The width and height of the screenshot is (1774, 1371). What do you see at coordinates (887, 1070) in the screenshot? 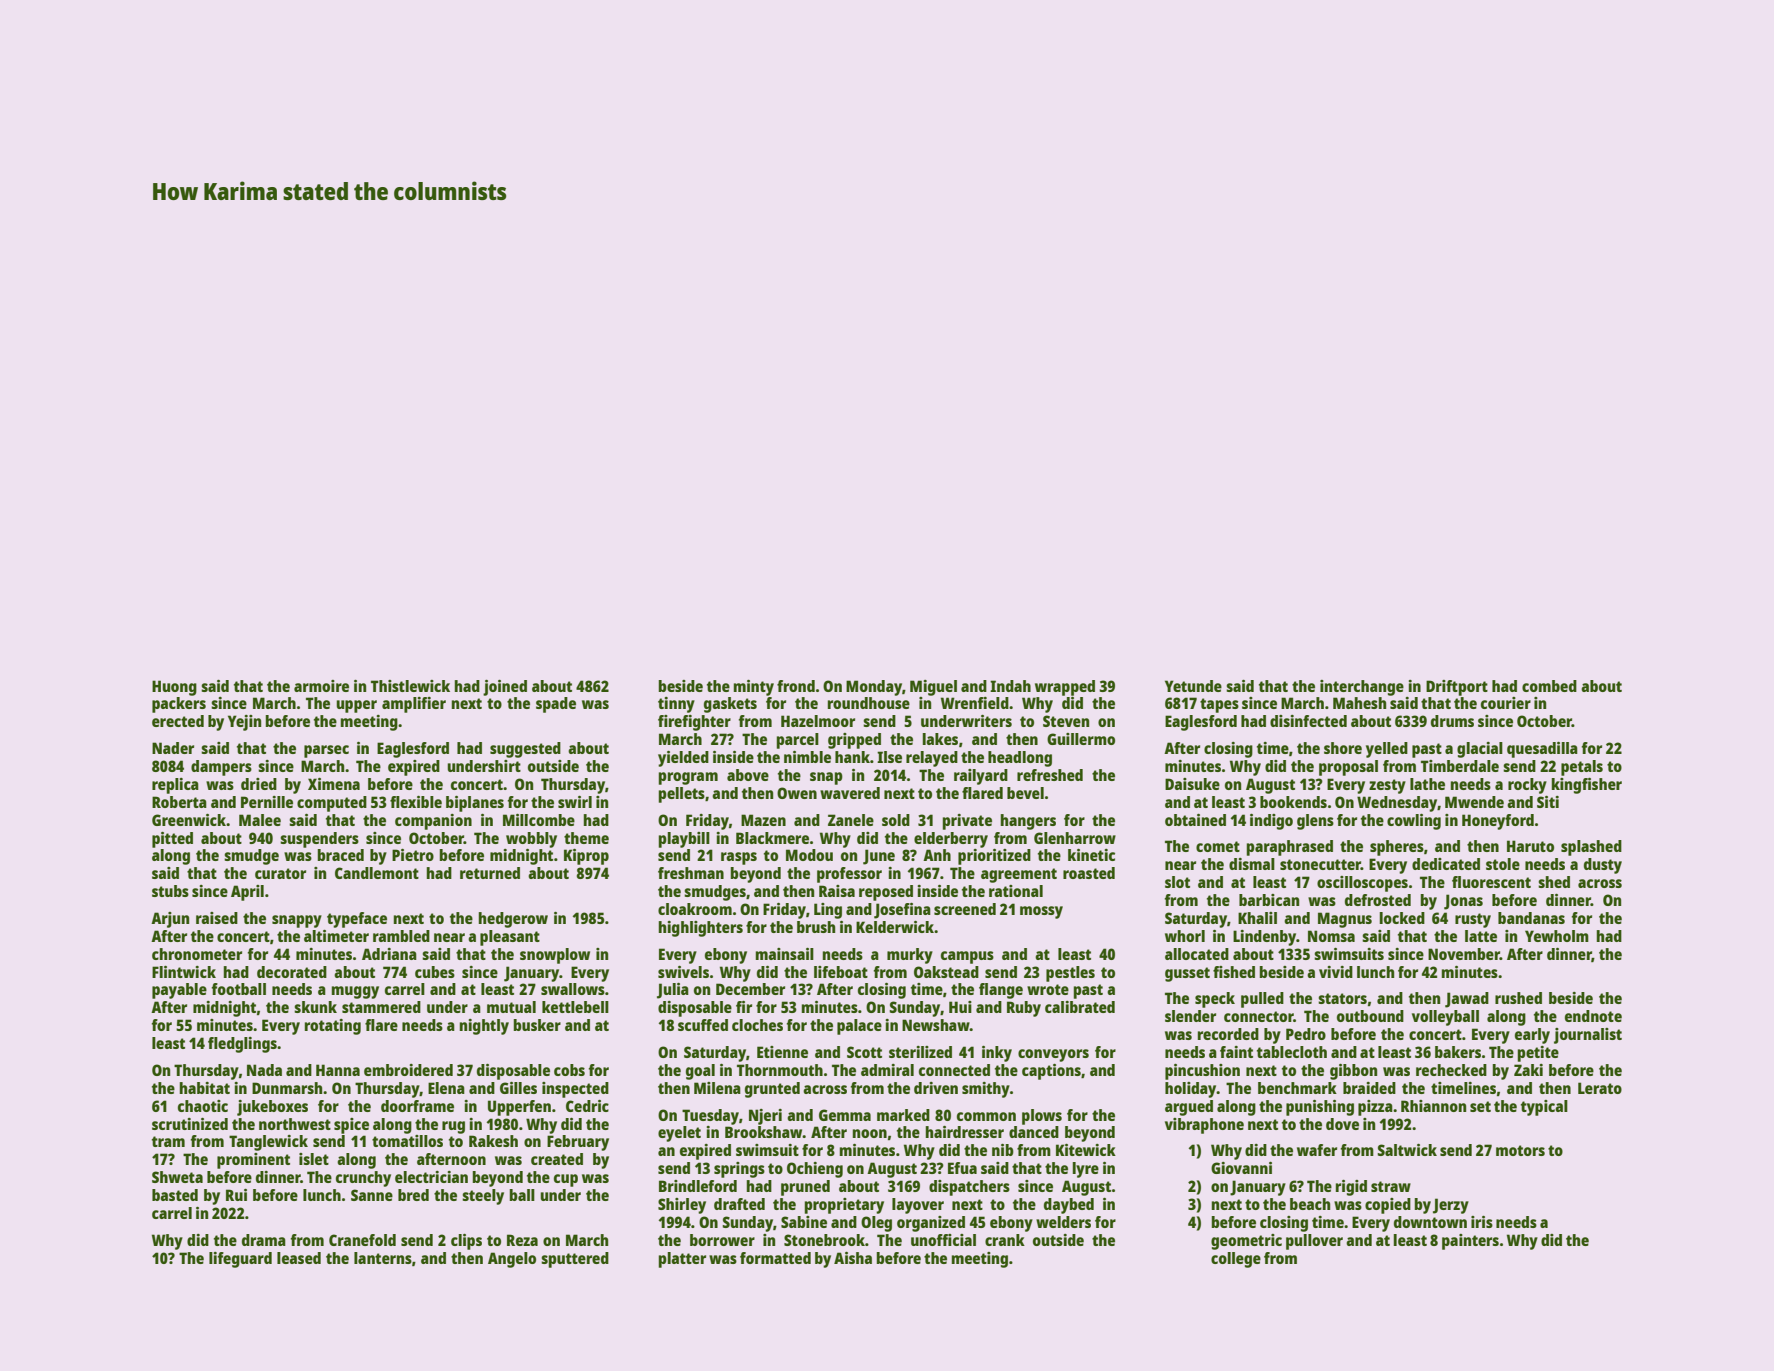
I see `admiral` at bounding box center [887, 1070].
